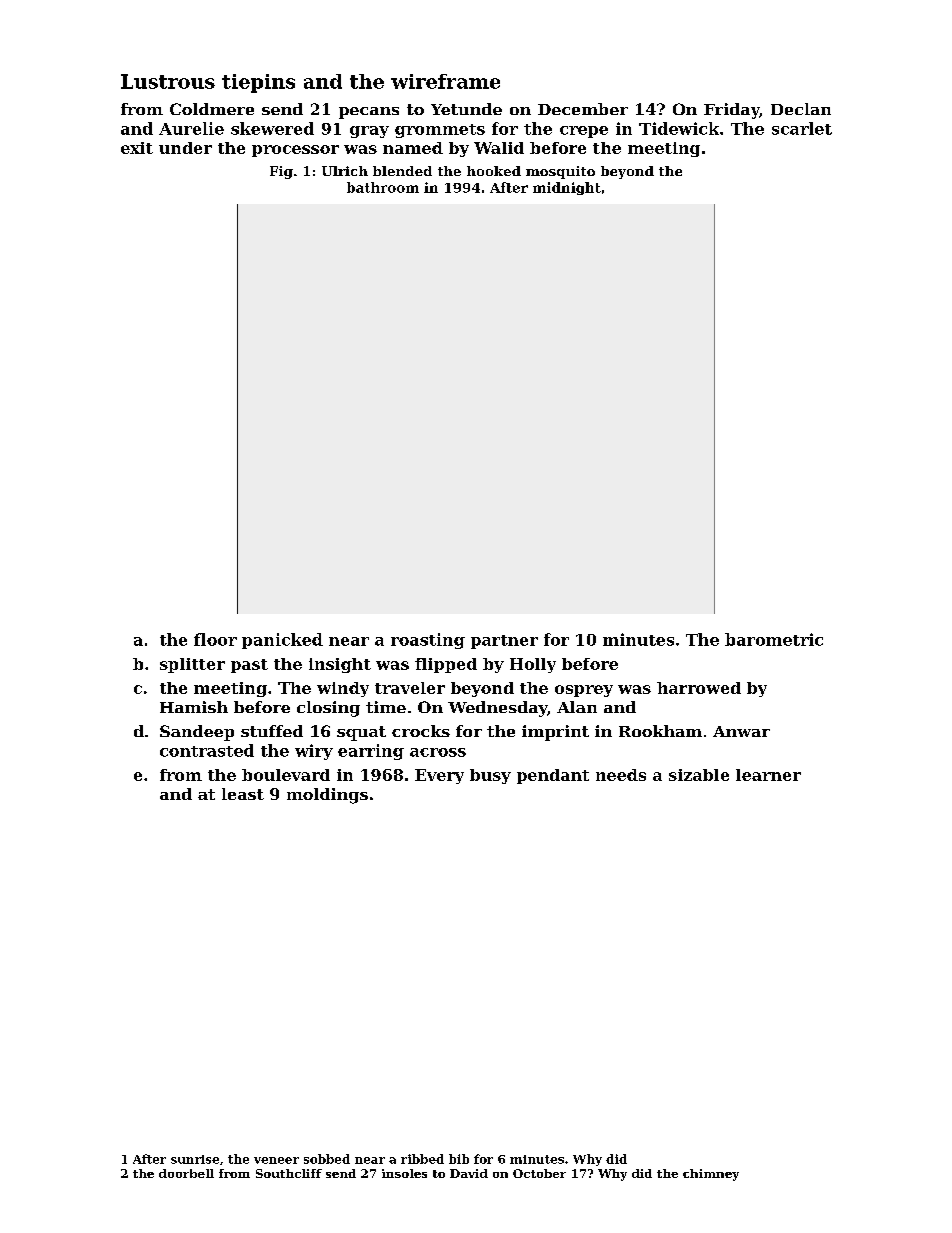  Describe the element at coordinates (276, 1160) in the image. I see `veneer` at that location.
